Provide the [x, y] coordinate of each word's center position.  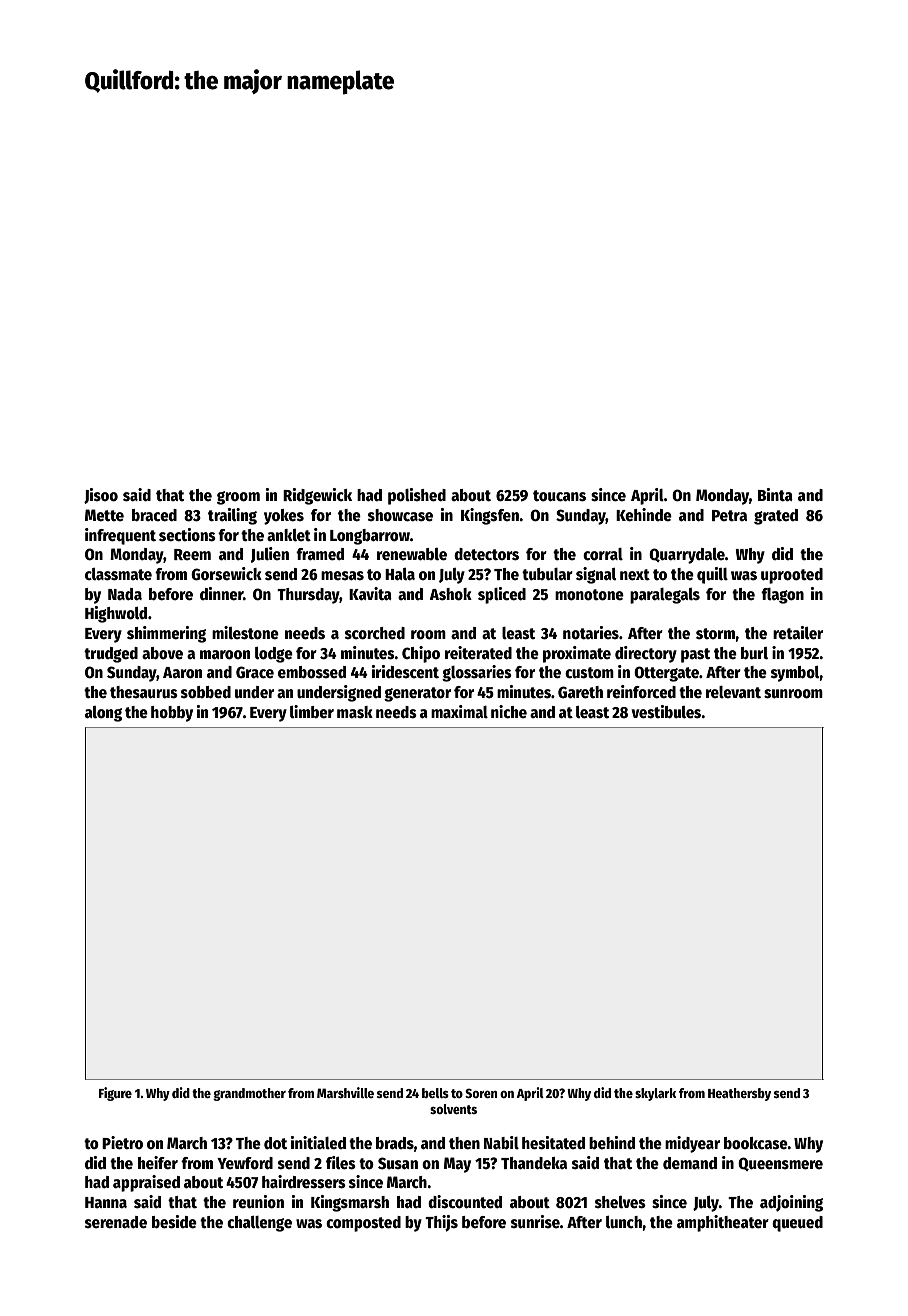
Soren [481, 1093]
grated [776, 517]
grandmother [249, 1094]
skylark [655, 1094]
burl [754, 653]
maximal [459, 711]
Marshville [345, 1092]
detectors [486, 554]
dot [275, 1143]
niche [509, 711]
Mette [104, 515]
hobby [172, 714]
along [103, 714]
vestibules [666, 712]
